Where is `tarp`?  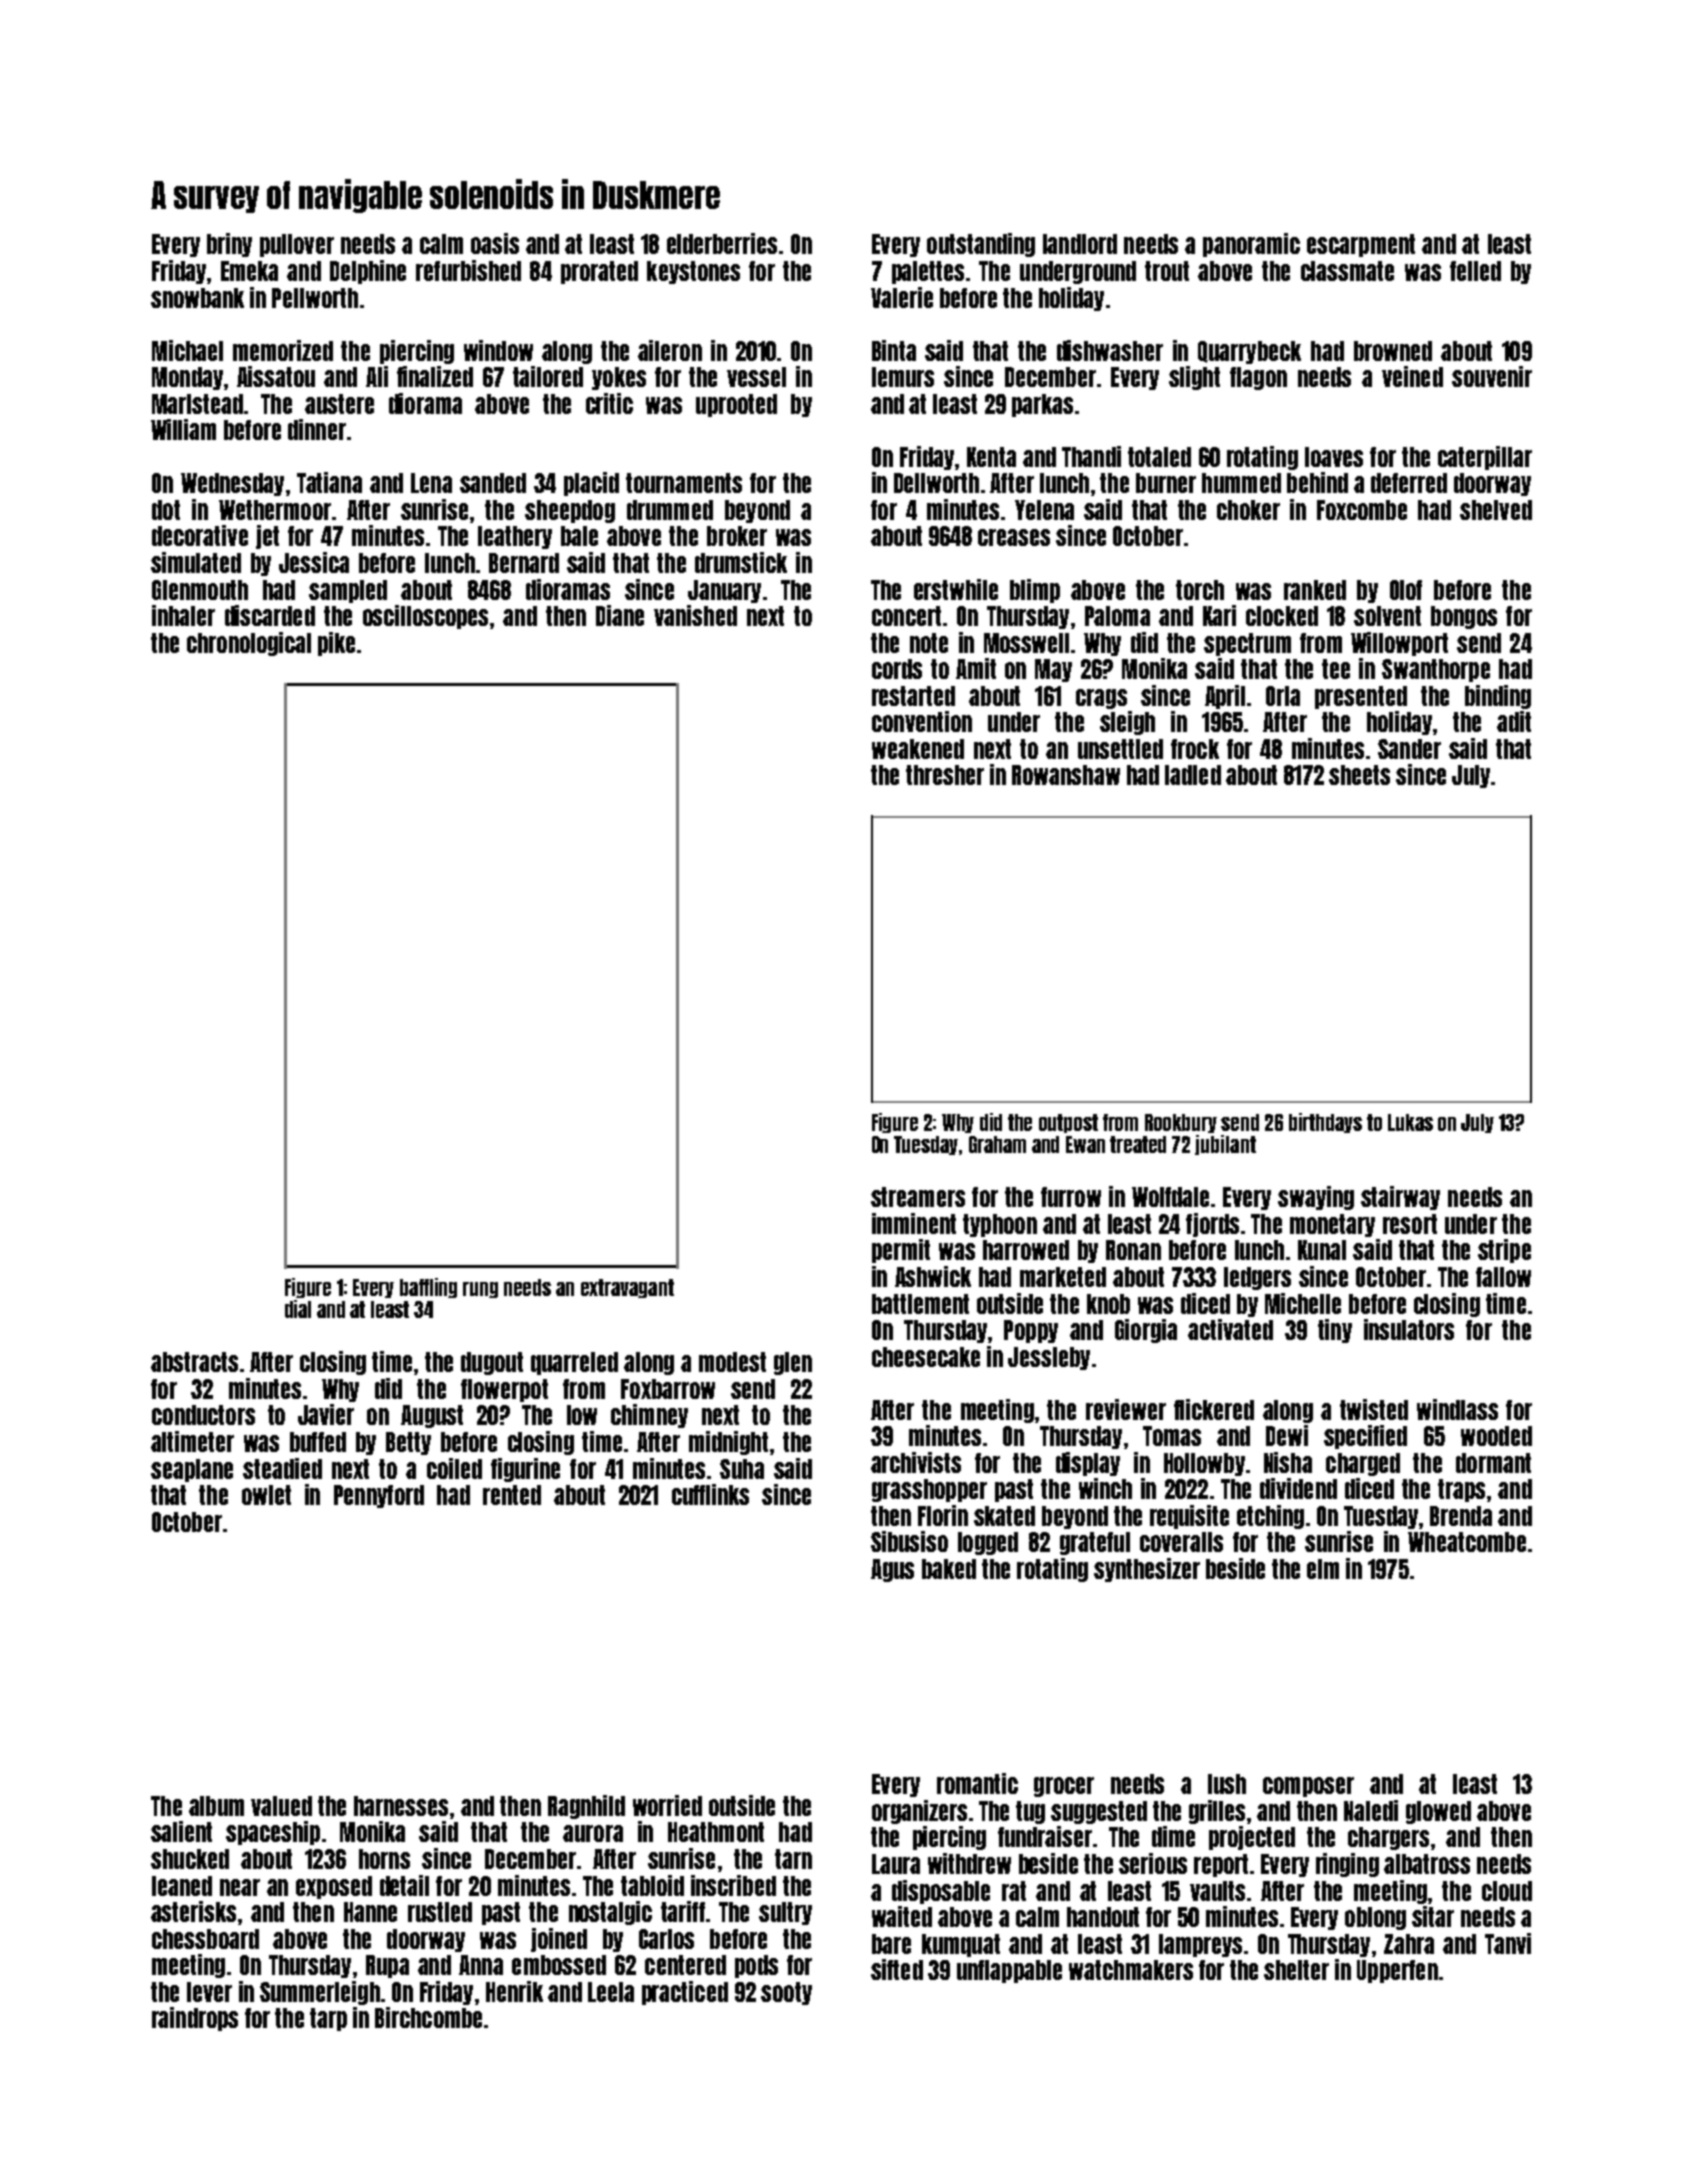
tarp is located at coordinates (328, 2019).
